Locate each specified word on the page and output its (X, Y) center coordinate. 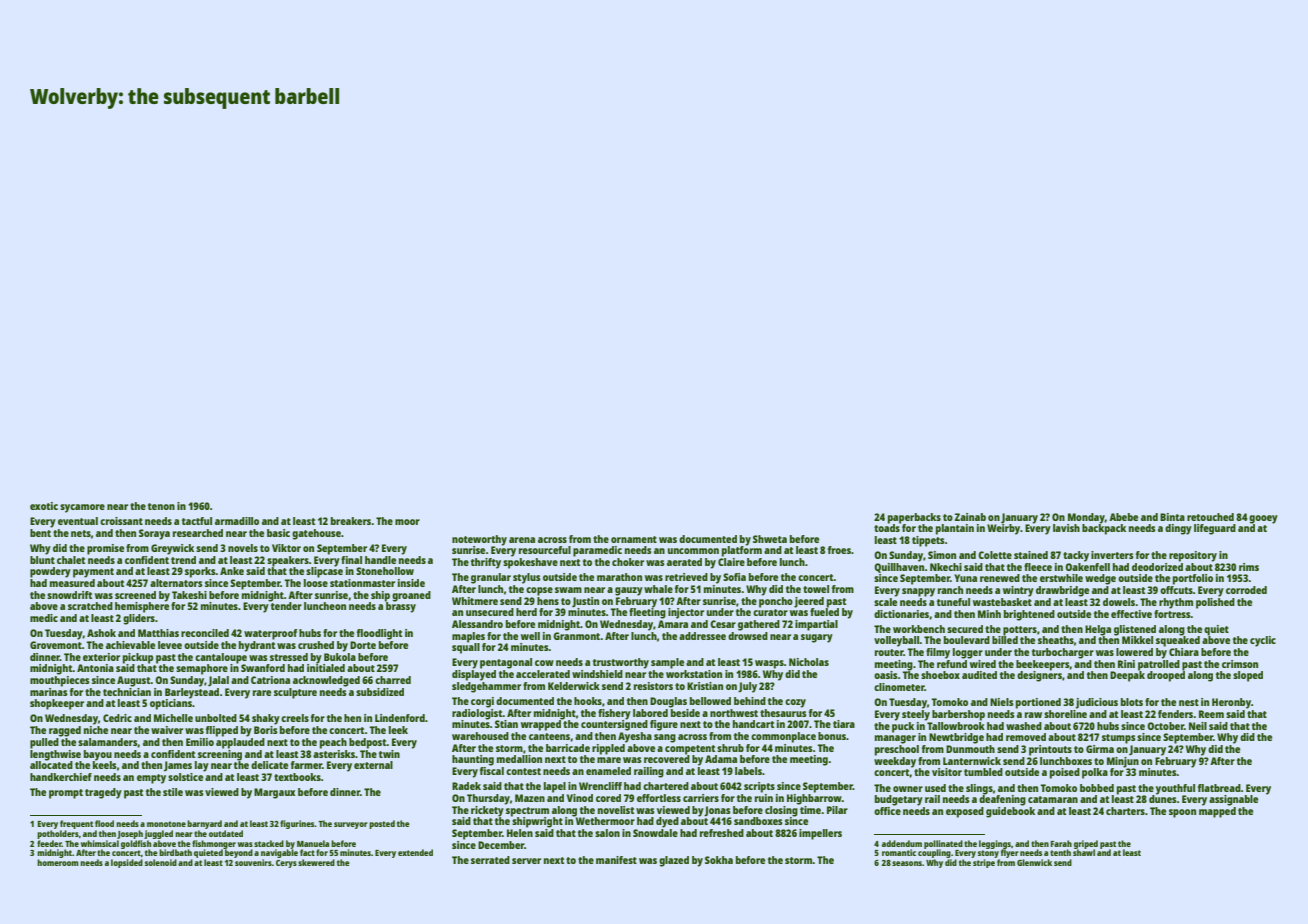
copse (539, 591)
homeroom (58, 862)
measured (72, 583)
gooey (1263, 519)
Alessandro (477, 624)
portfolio (1193, 579)
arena (522, 540)
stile (173, 792)
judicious (1097, 703)
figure (664, 725)
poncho (776, 602)
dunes (1163, 799)
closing (781, 811)
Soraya (154, 534)
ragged (65, 731)
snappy (918, 592)
